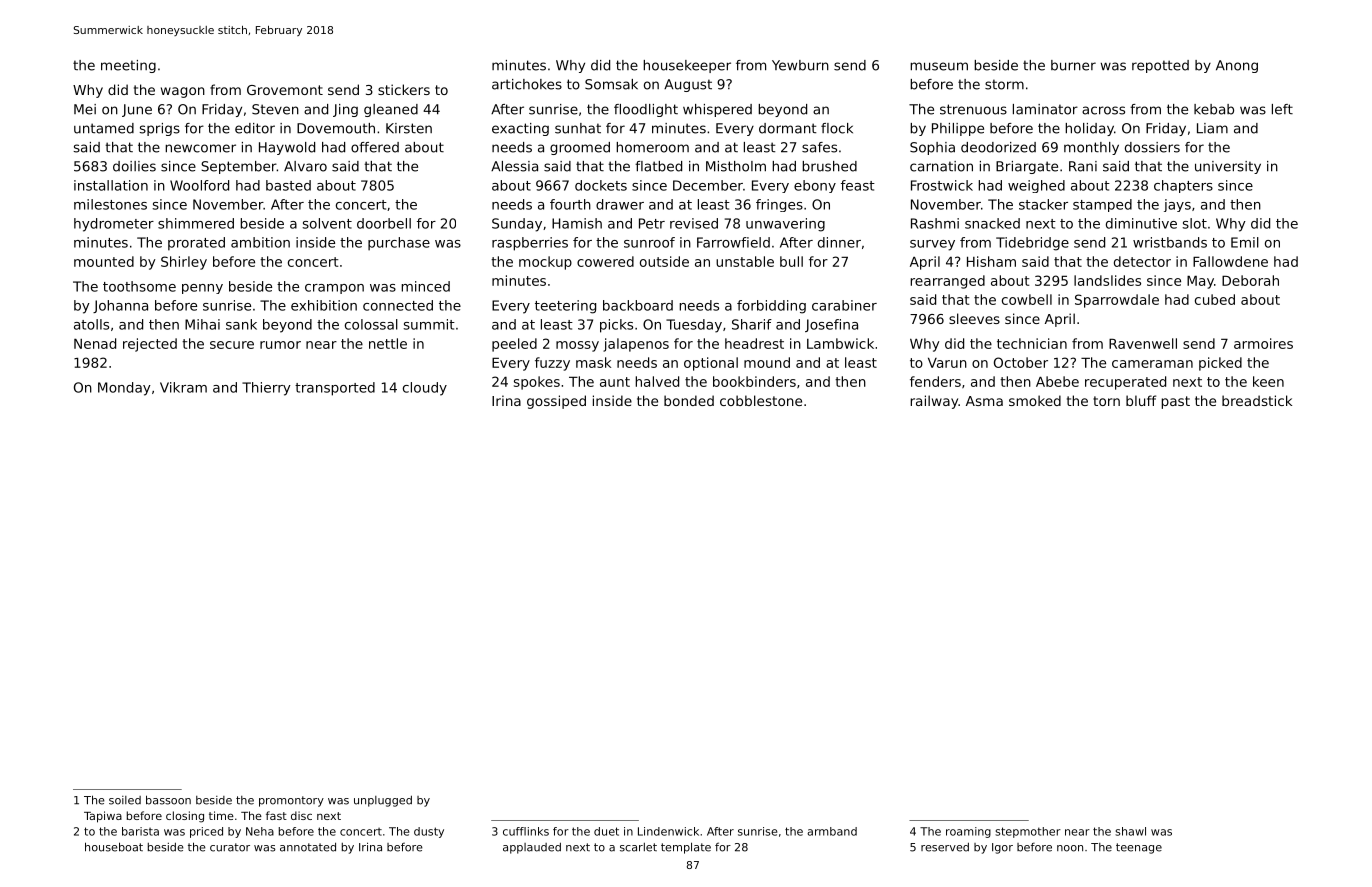 This document has width=1372, height=887. Describe the element at coordinates (556, 402) in the document. I see `gossiped` at that location.
